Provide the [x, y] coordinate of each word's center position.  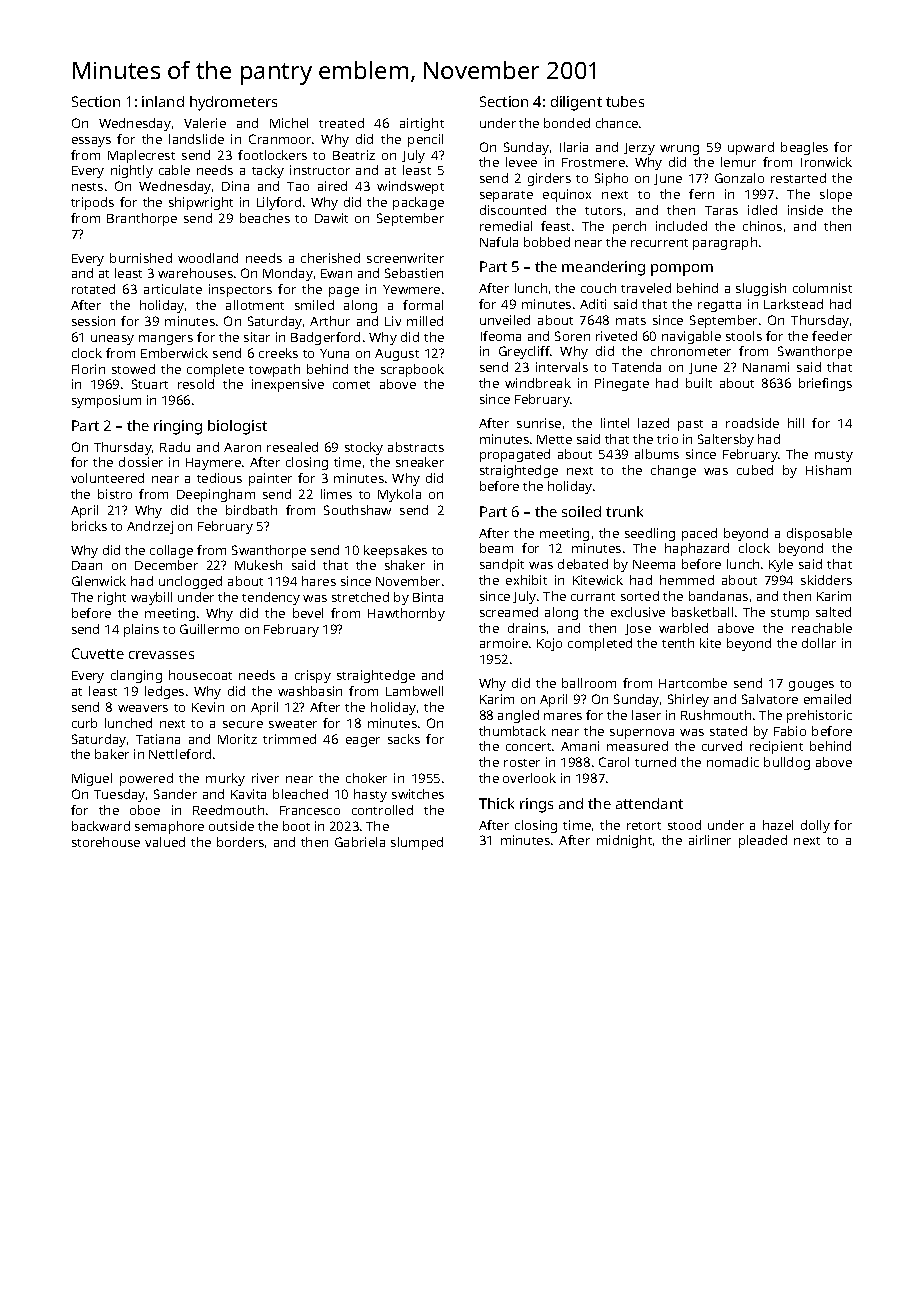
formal [423, 305]
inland [163, 101]
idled [762, 210]
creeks [278, 353]
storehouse [106, 842]
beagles [804, 148]
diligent [576, 103]
